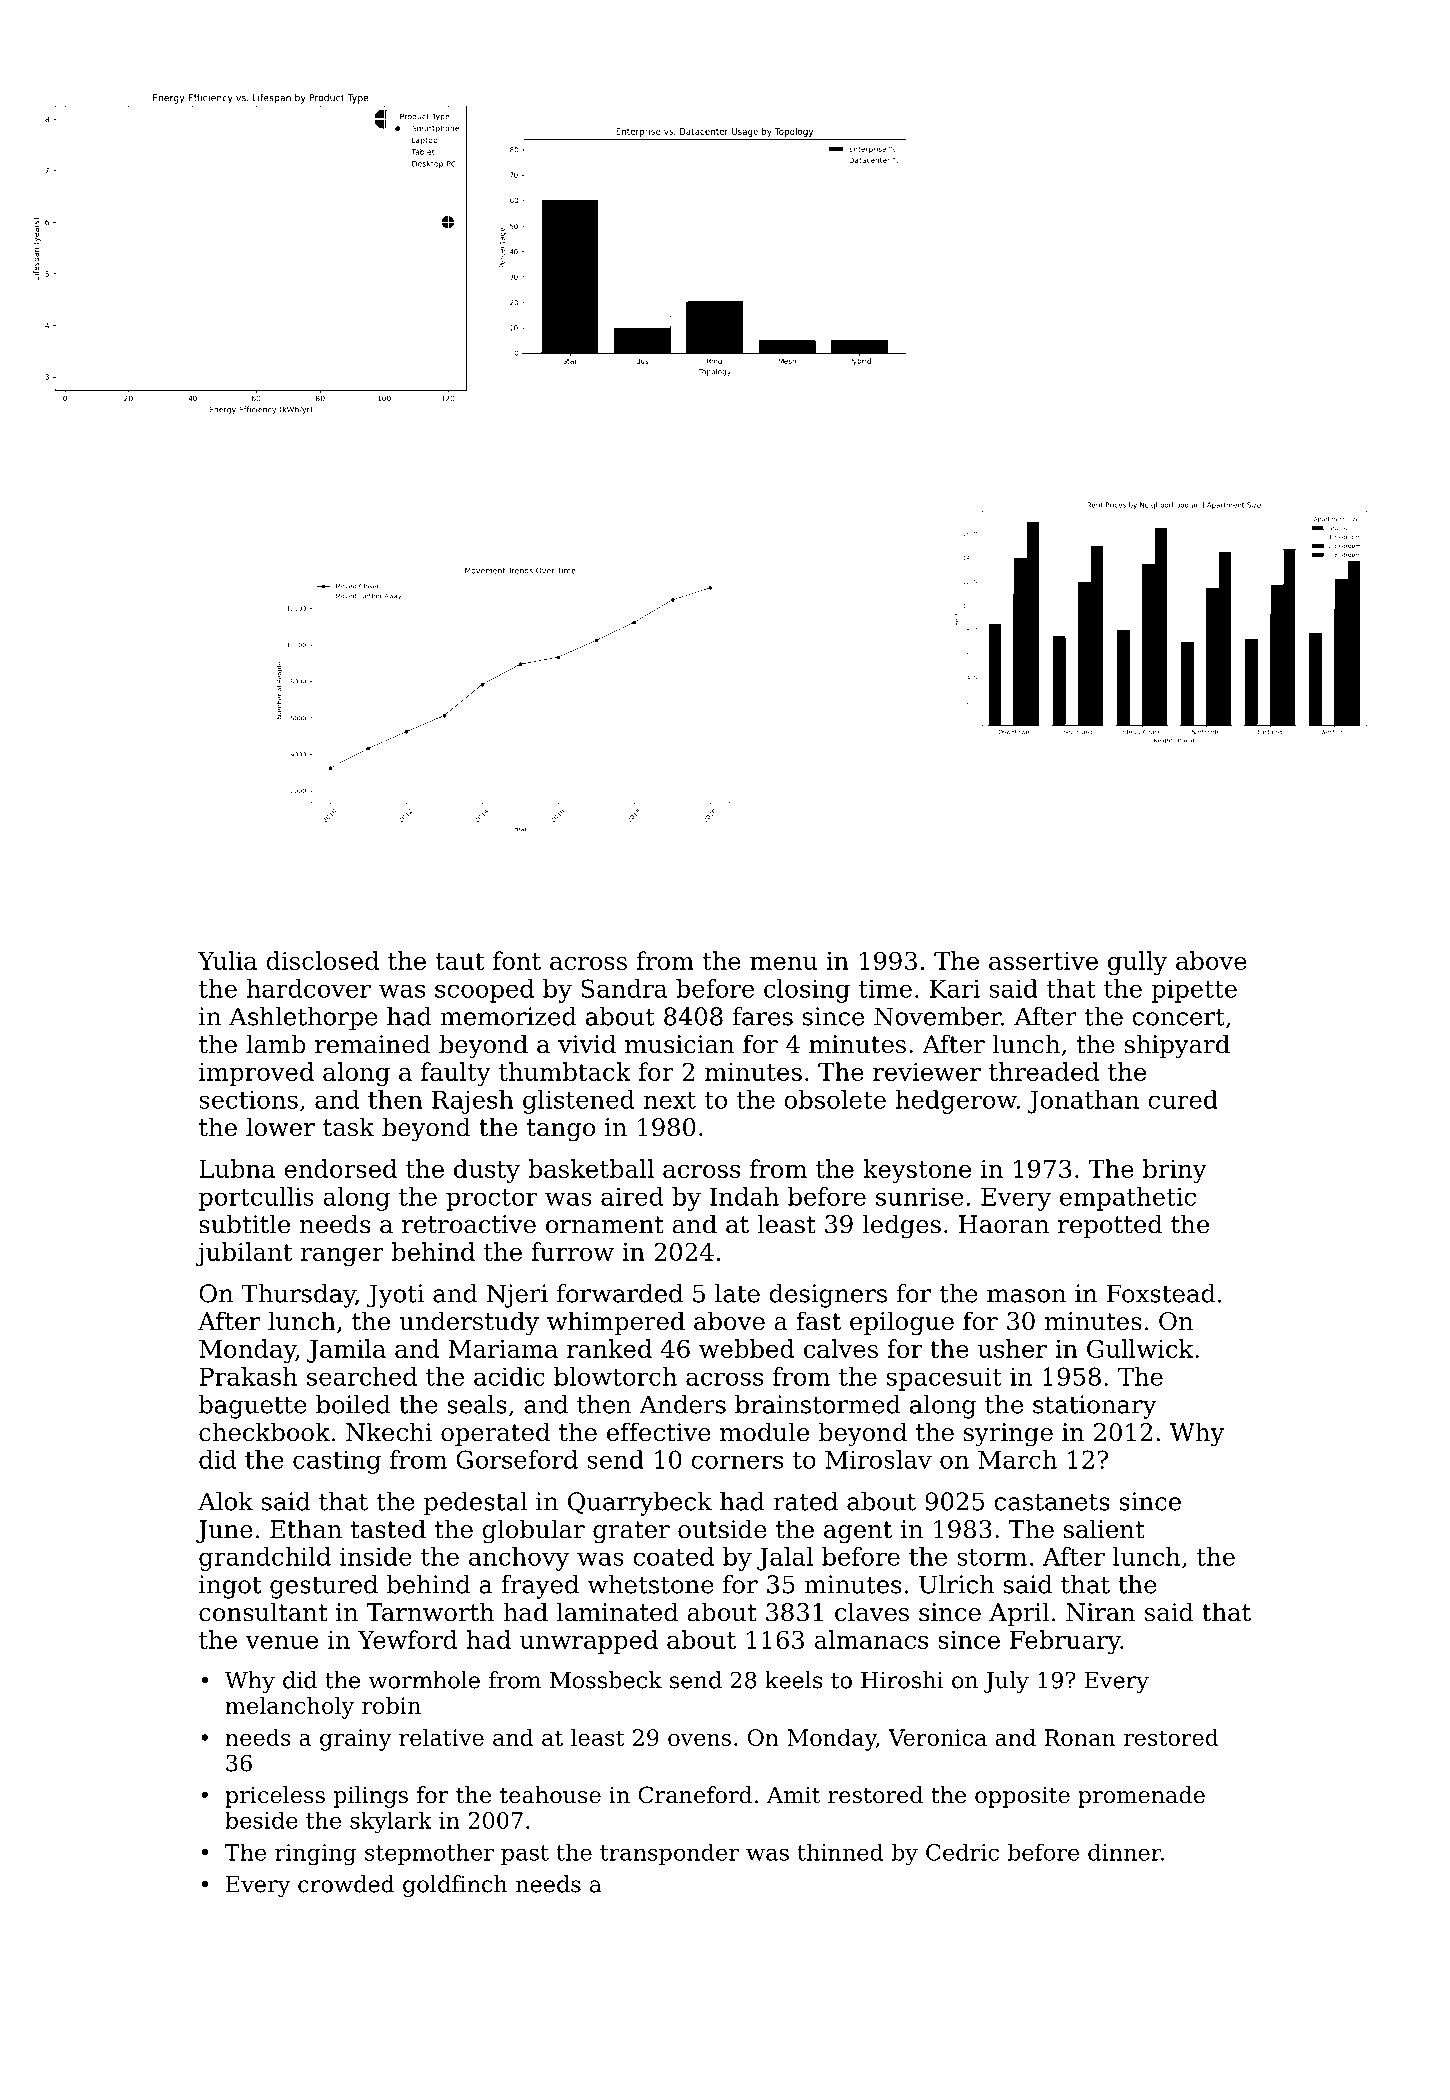  What do you see at coordinates (1080, 1737) in the screenshot?
I see `Ronan` at bounding box center [1080, 1737].
